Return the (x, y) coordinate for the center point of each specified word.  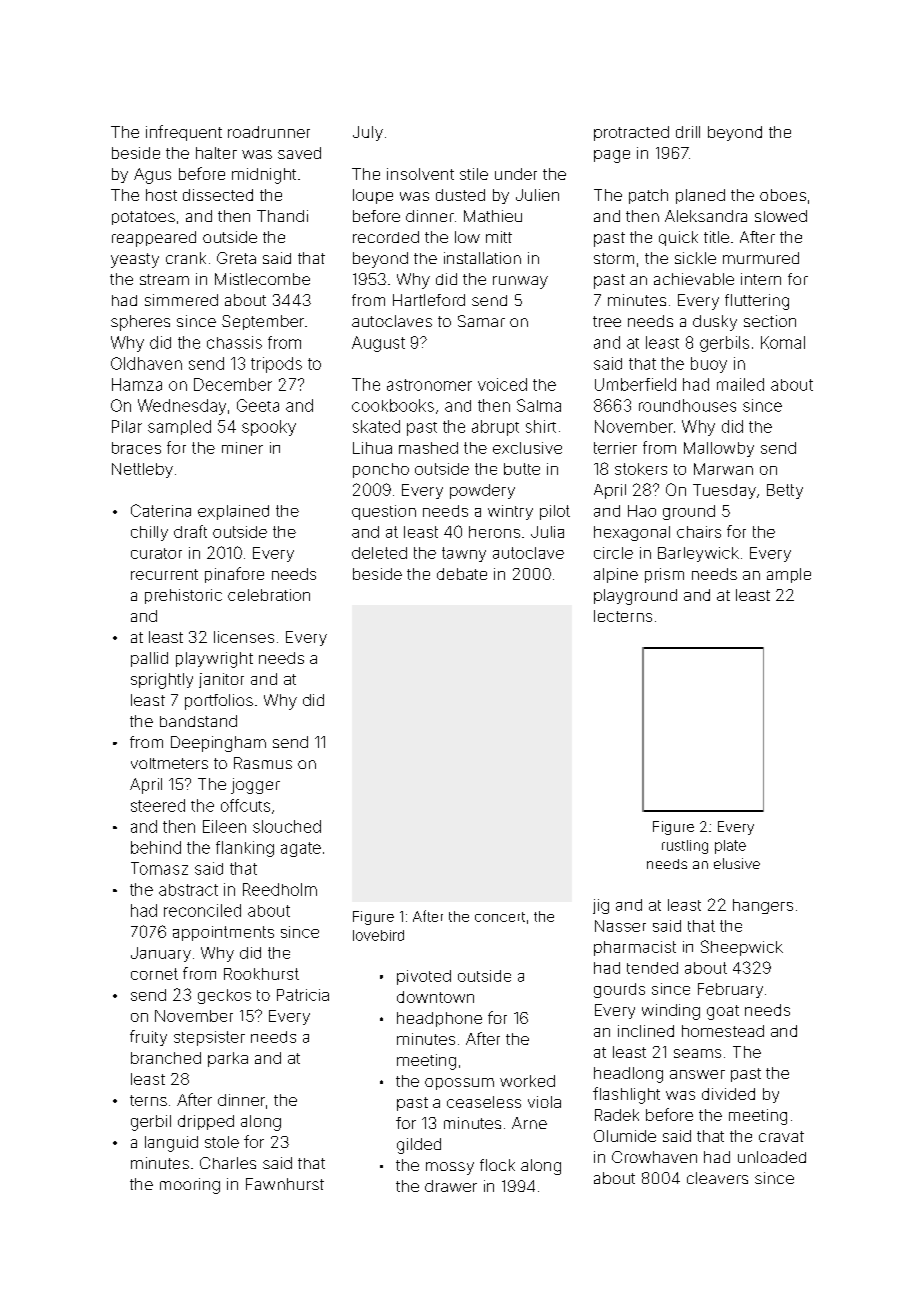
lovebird (378, 935)
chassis (234, 342)
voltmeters (169, 763)
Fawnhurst (285, 1184)
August (378, 344)
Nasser (620, 926)
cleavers (717, 1178)
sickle (695, 258)
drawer (451, 1186)
